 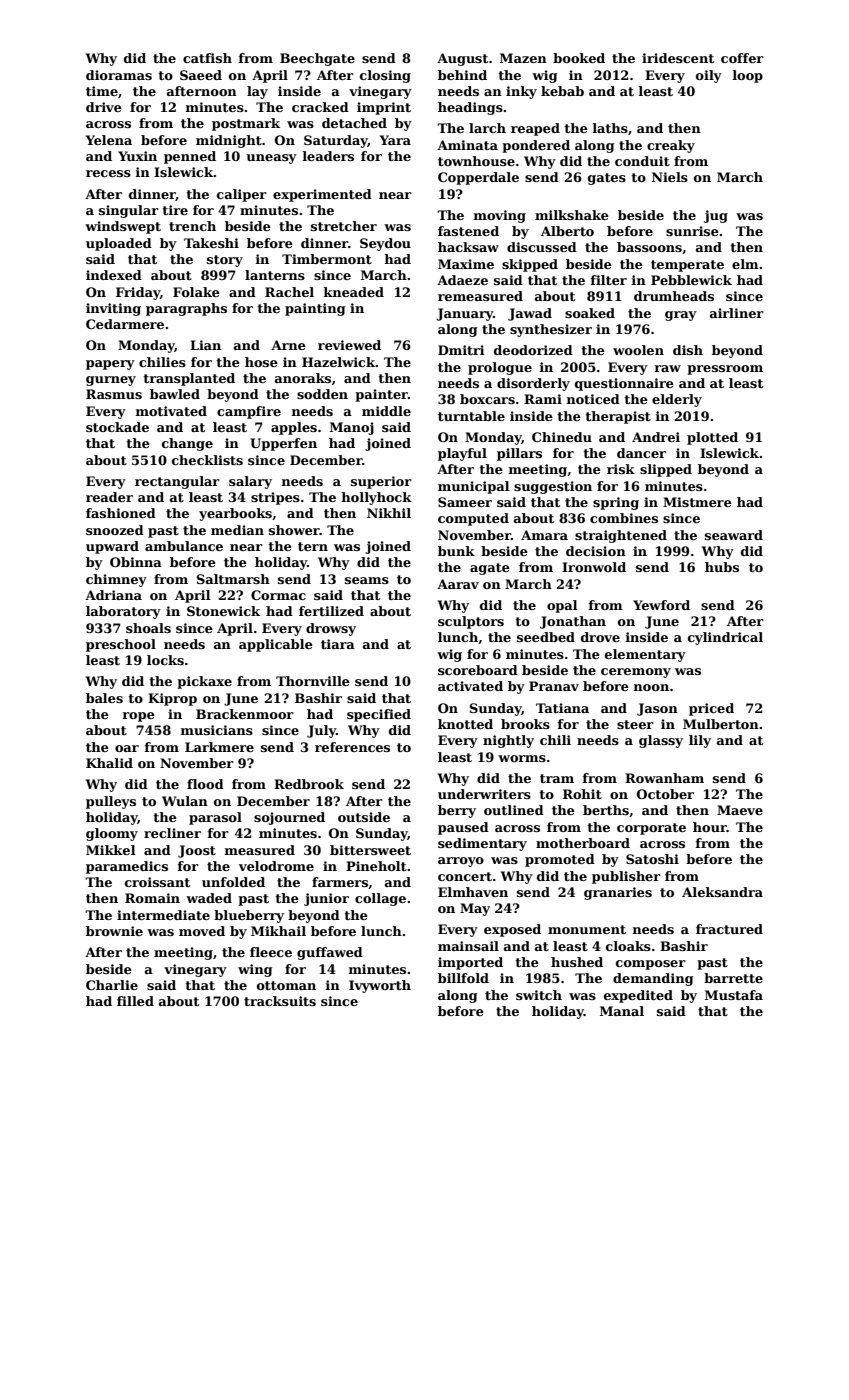 I want to click on monument, so click(x=587, y=929).
